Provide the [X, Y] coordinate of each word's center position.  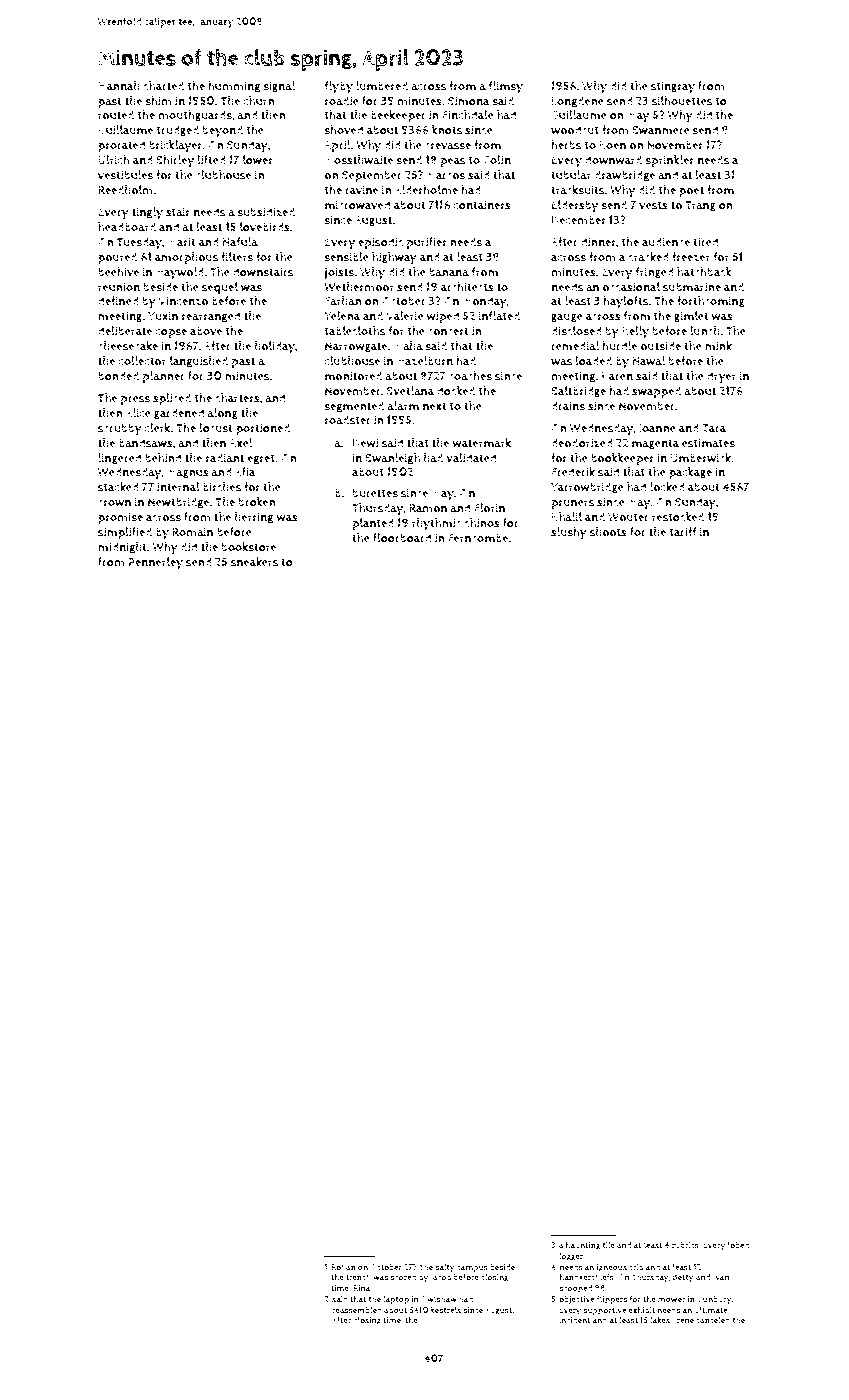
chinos [482, 523]
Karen [617, 376]
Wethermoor [359, 287]
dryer [721, 377]
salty [445, 1268]
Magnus [188, 473]
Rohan [343, 1266]
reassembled [357, 1310]
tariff [683, 532]
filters [237, 257]
